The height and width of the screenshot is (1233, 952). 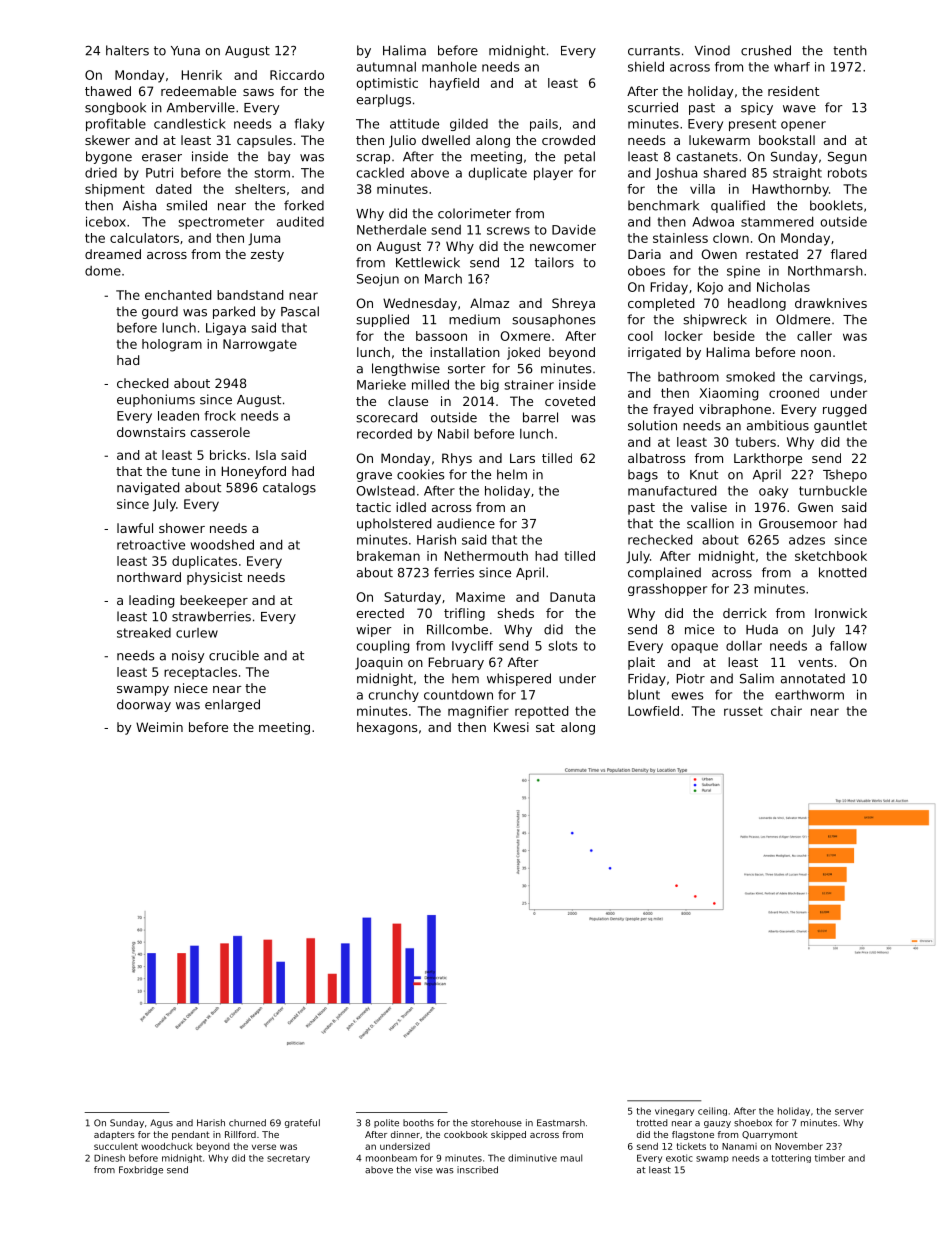 What do you see at coordinates (127, 50) in the screenshot?
I see `halters` at bounding box center [127, 50].
